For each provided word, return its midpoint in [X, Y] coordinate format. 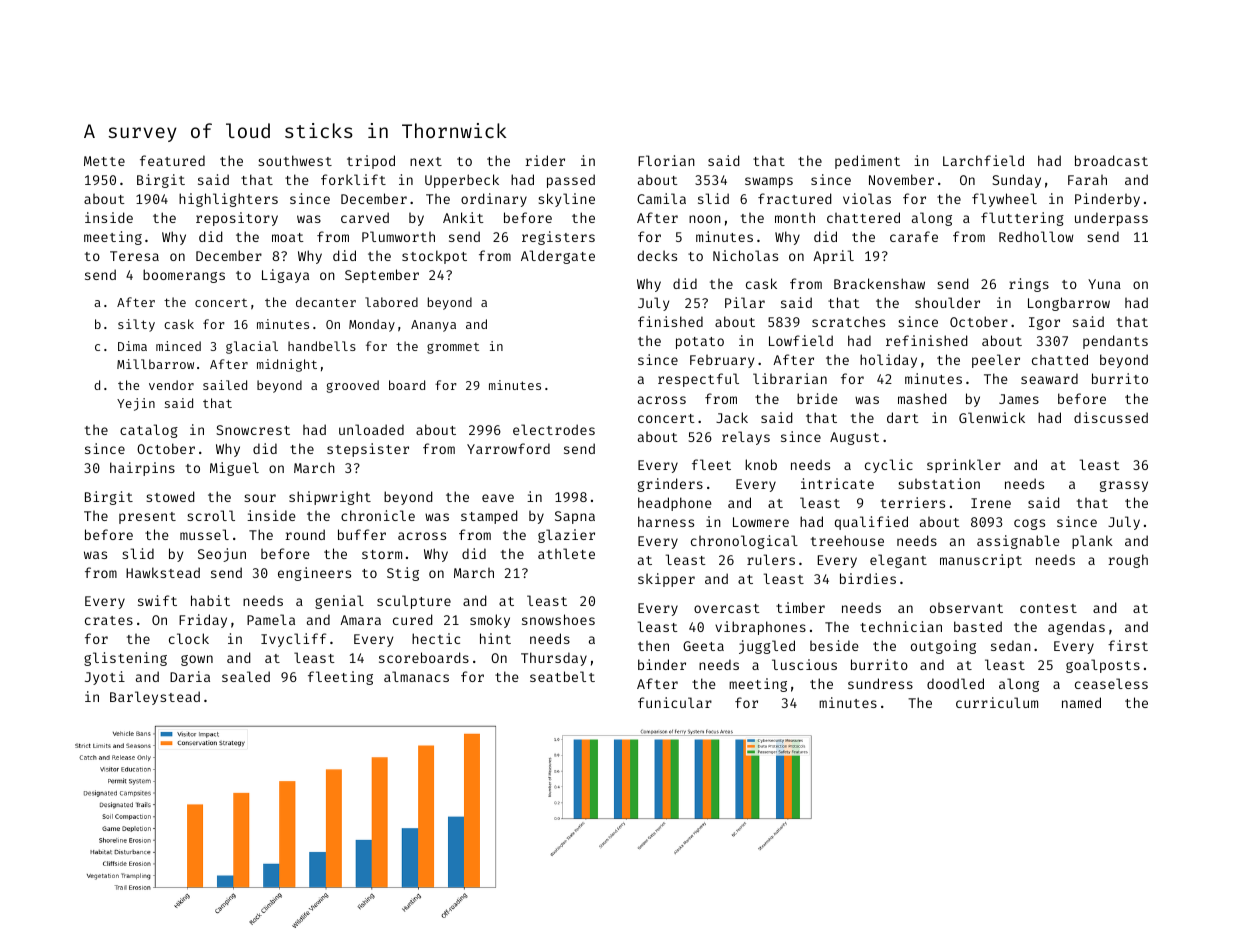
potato [700, 343]
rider [545, 160]
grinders [670, 485]
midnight [287, 365]
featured [172, 160]
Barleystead [155, 698]
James [1019, 399]
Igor [1044, 323]
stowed [170, 496]
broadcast [1111, 160]
